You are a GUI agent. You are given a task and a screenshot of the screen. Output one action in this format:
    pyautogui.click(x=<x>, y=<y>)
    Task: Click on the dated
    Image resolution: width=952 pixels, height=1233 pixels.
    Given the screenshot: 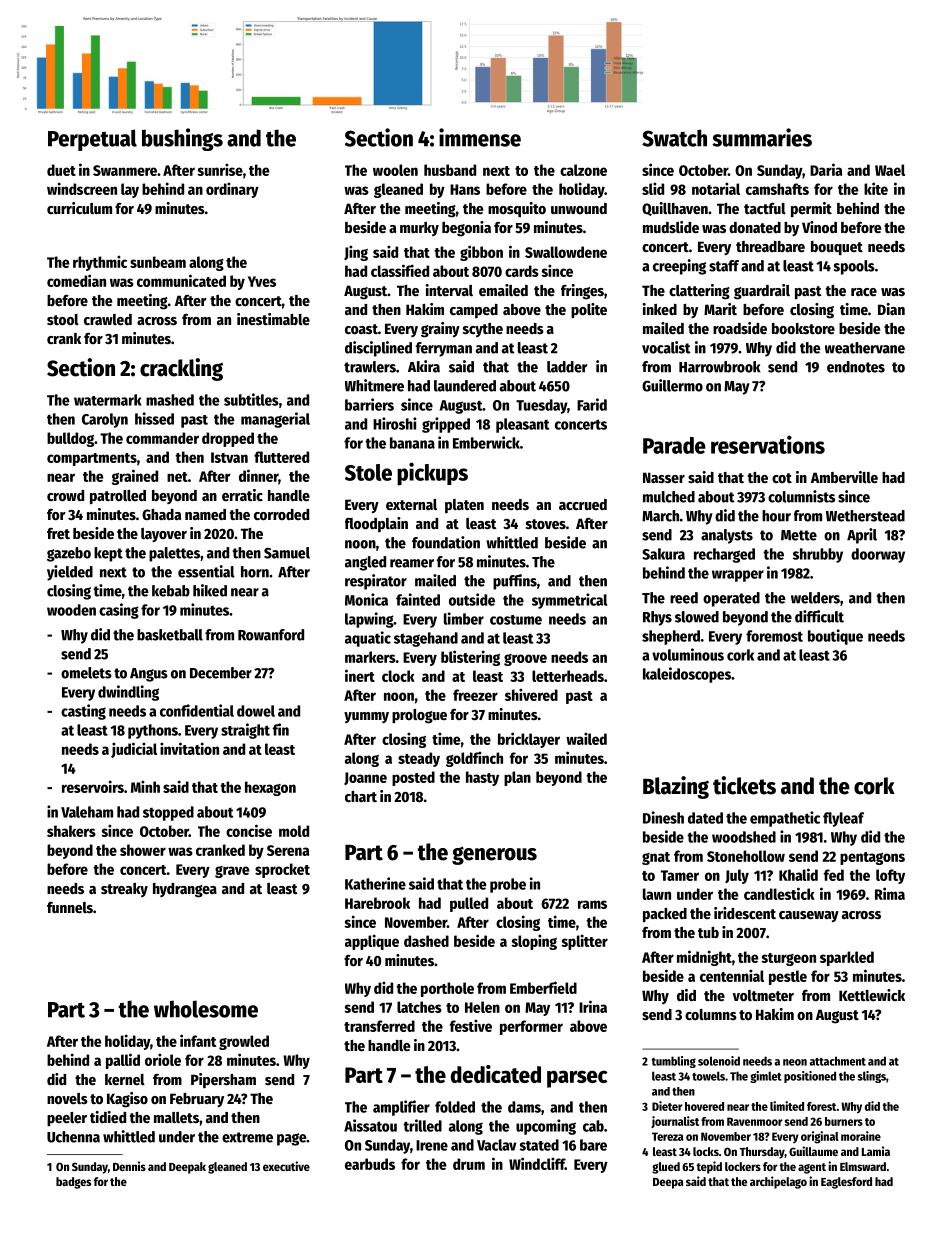 What is the action you would take?
    pyautogui.click(x=705, y=818)
